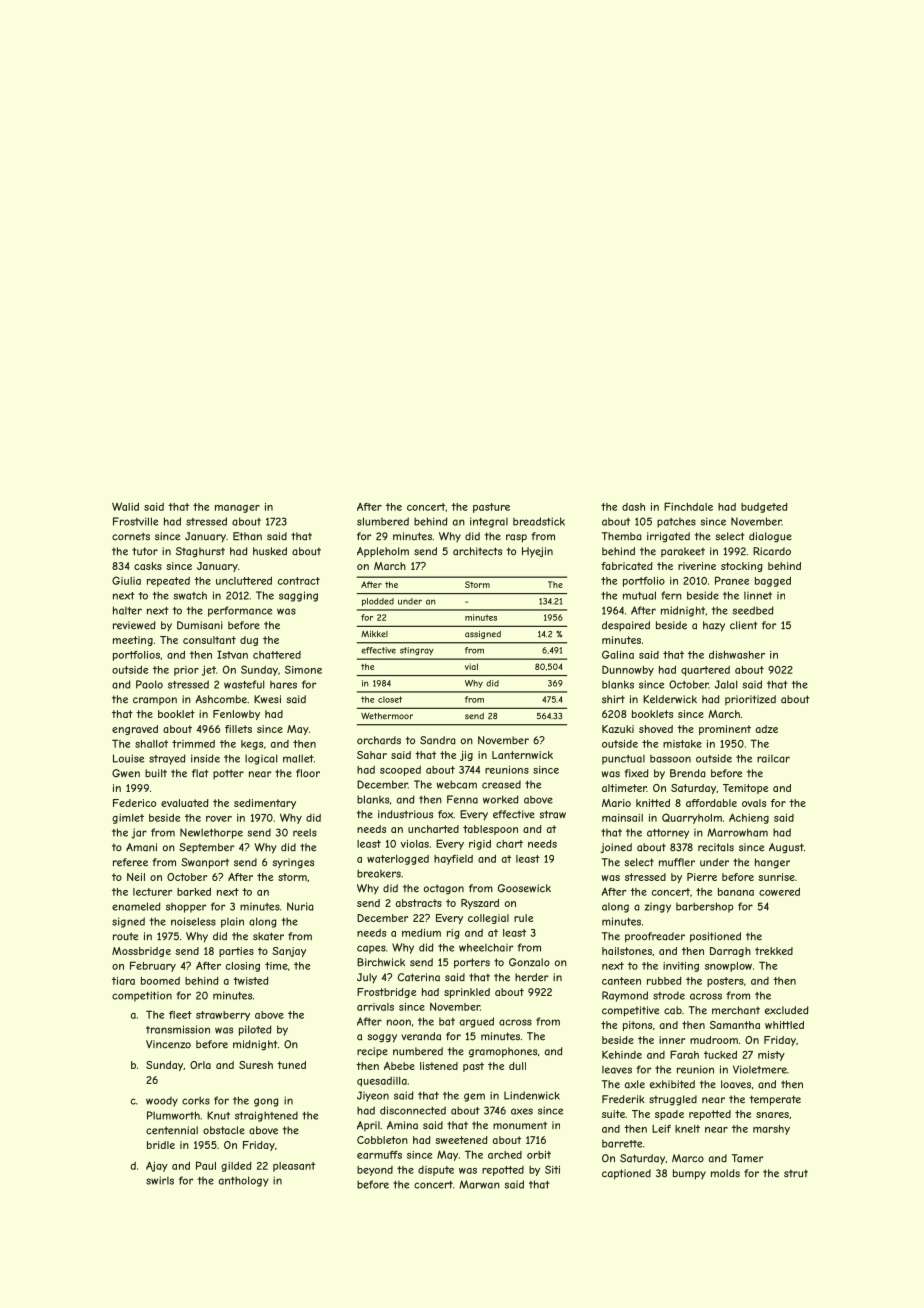  I want to click on Giulia, so click(126, 580).
